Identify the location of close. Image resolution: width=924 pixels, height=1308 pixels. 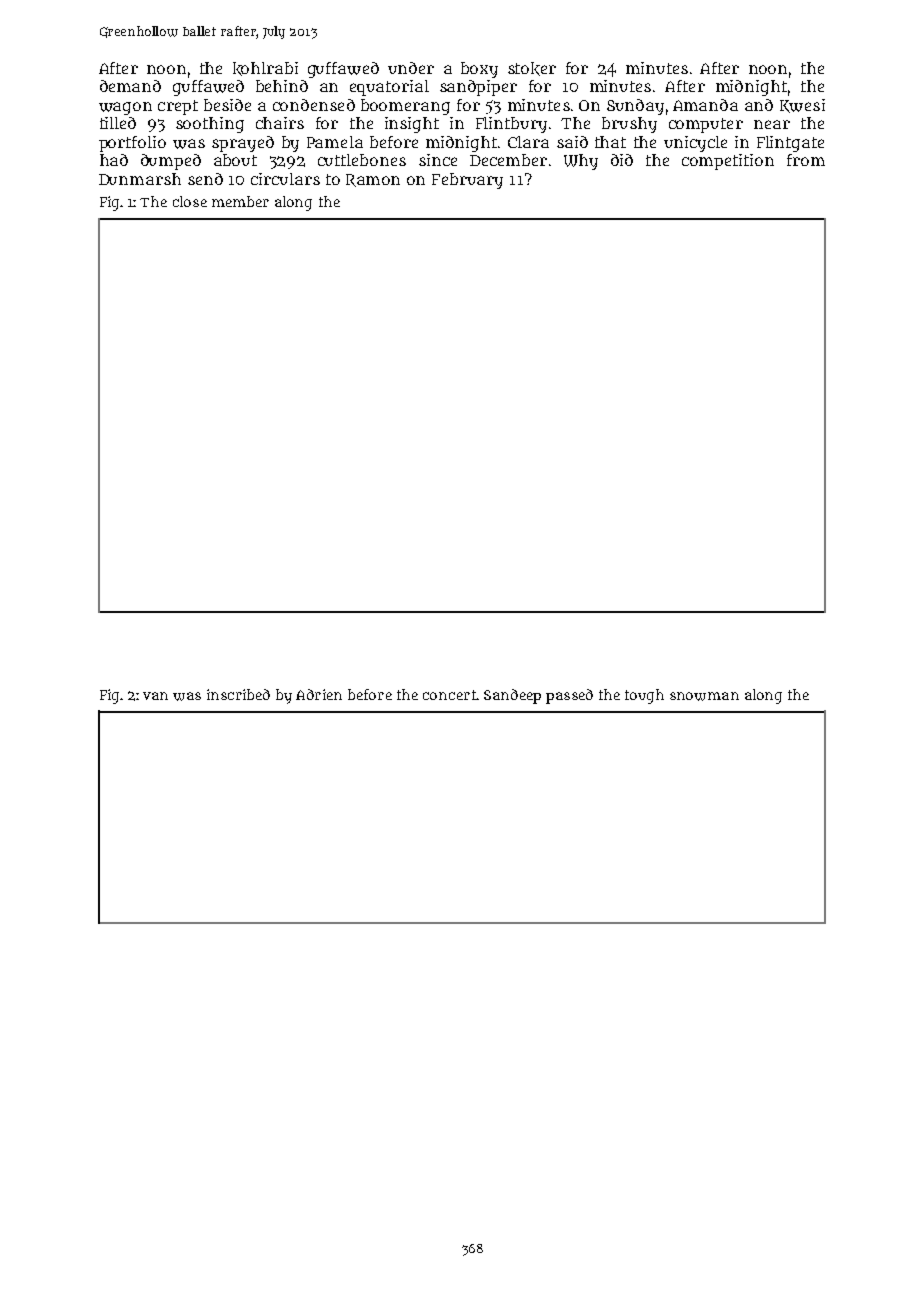
(190, 201).
